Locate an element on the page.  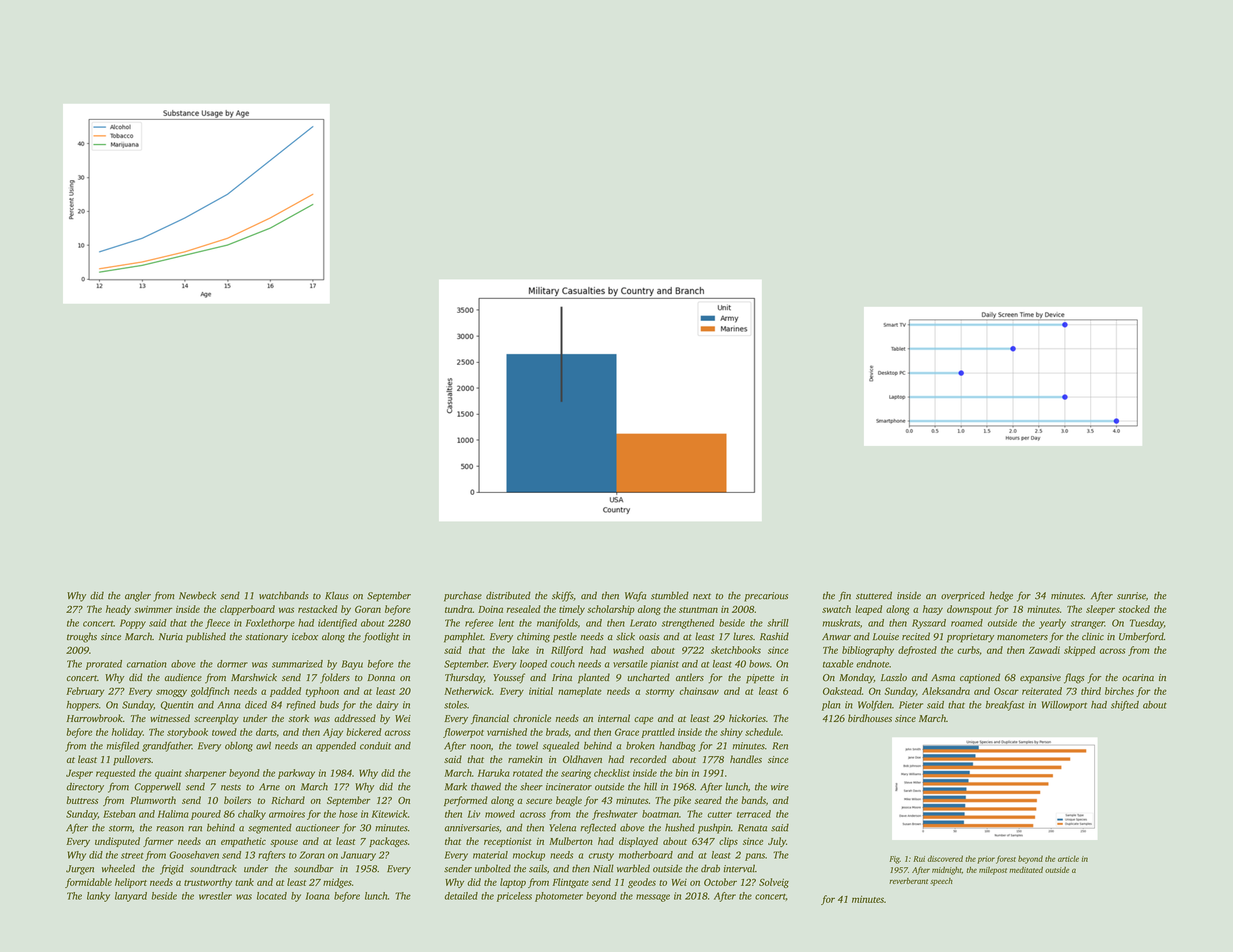
stuttered is located at coordinates (874, 595).
